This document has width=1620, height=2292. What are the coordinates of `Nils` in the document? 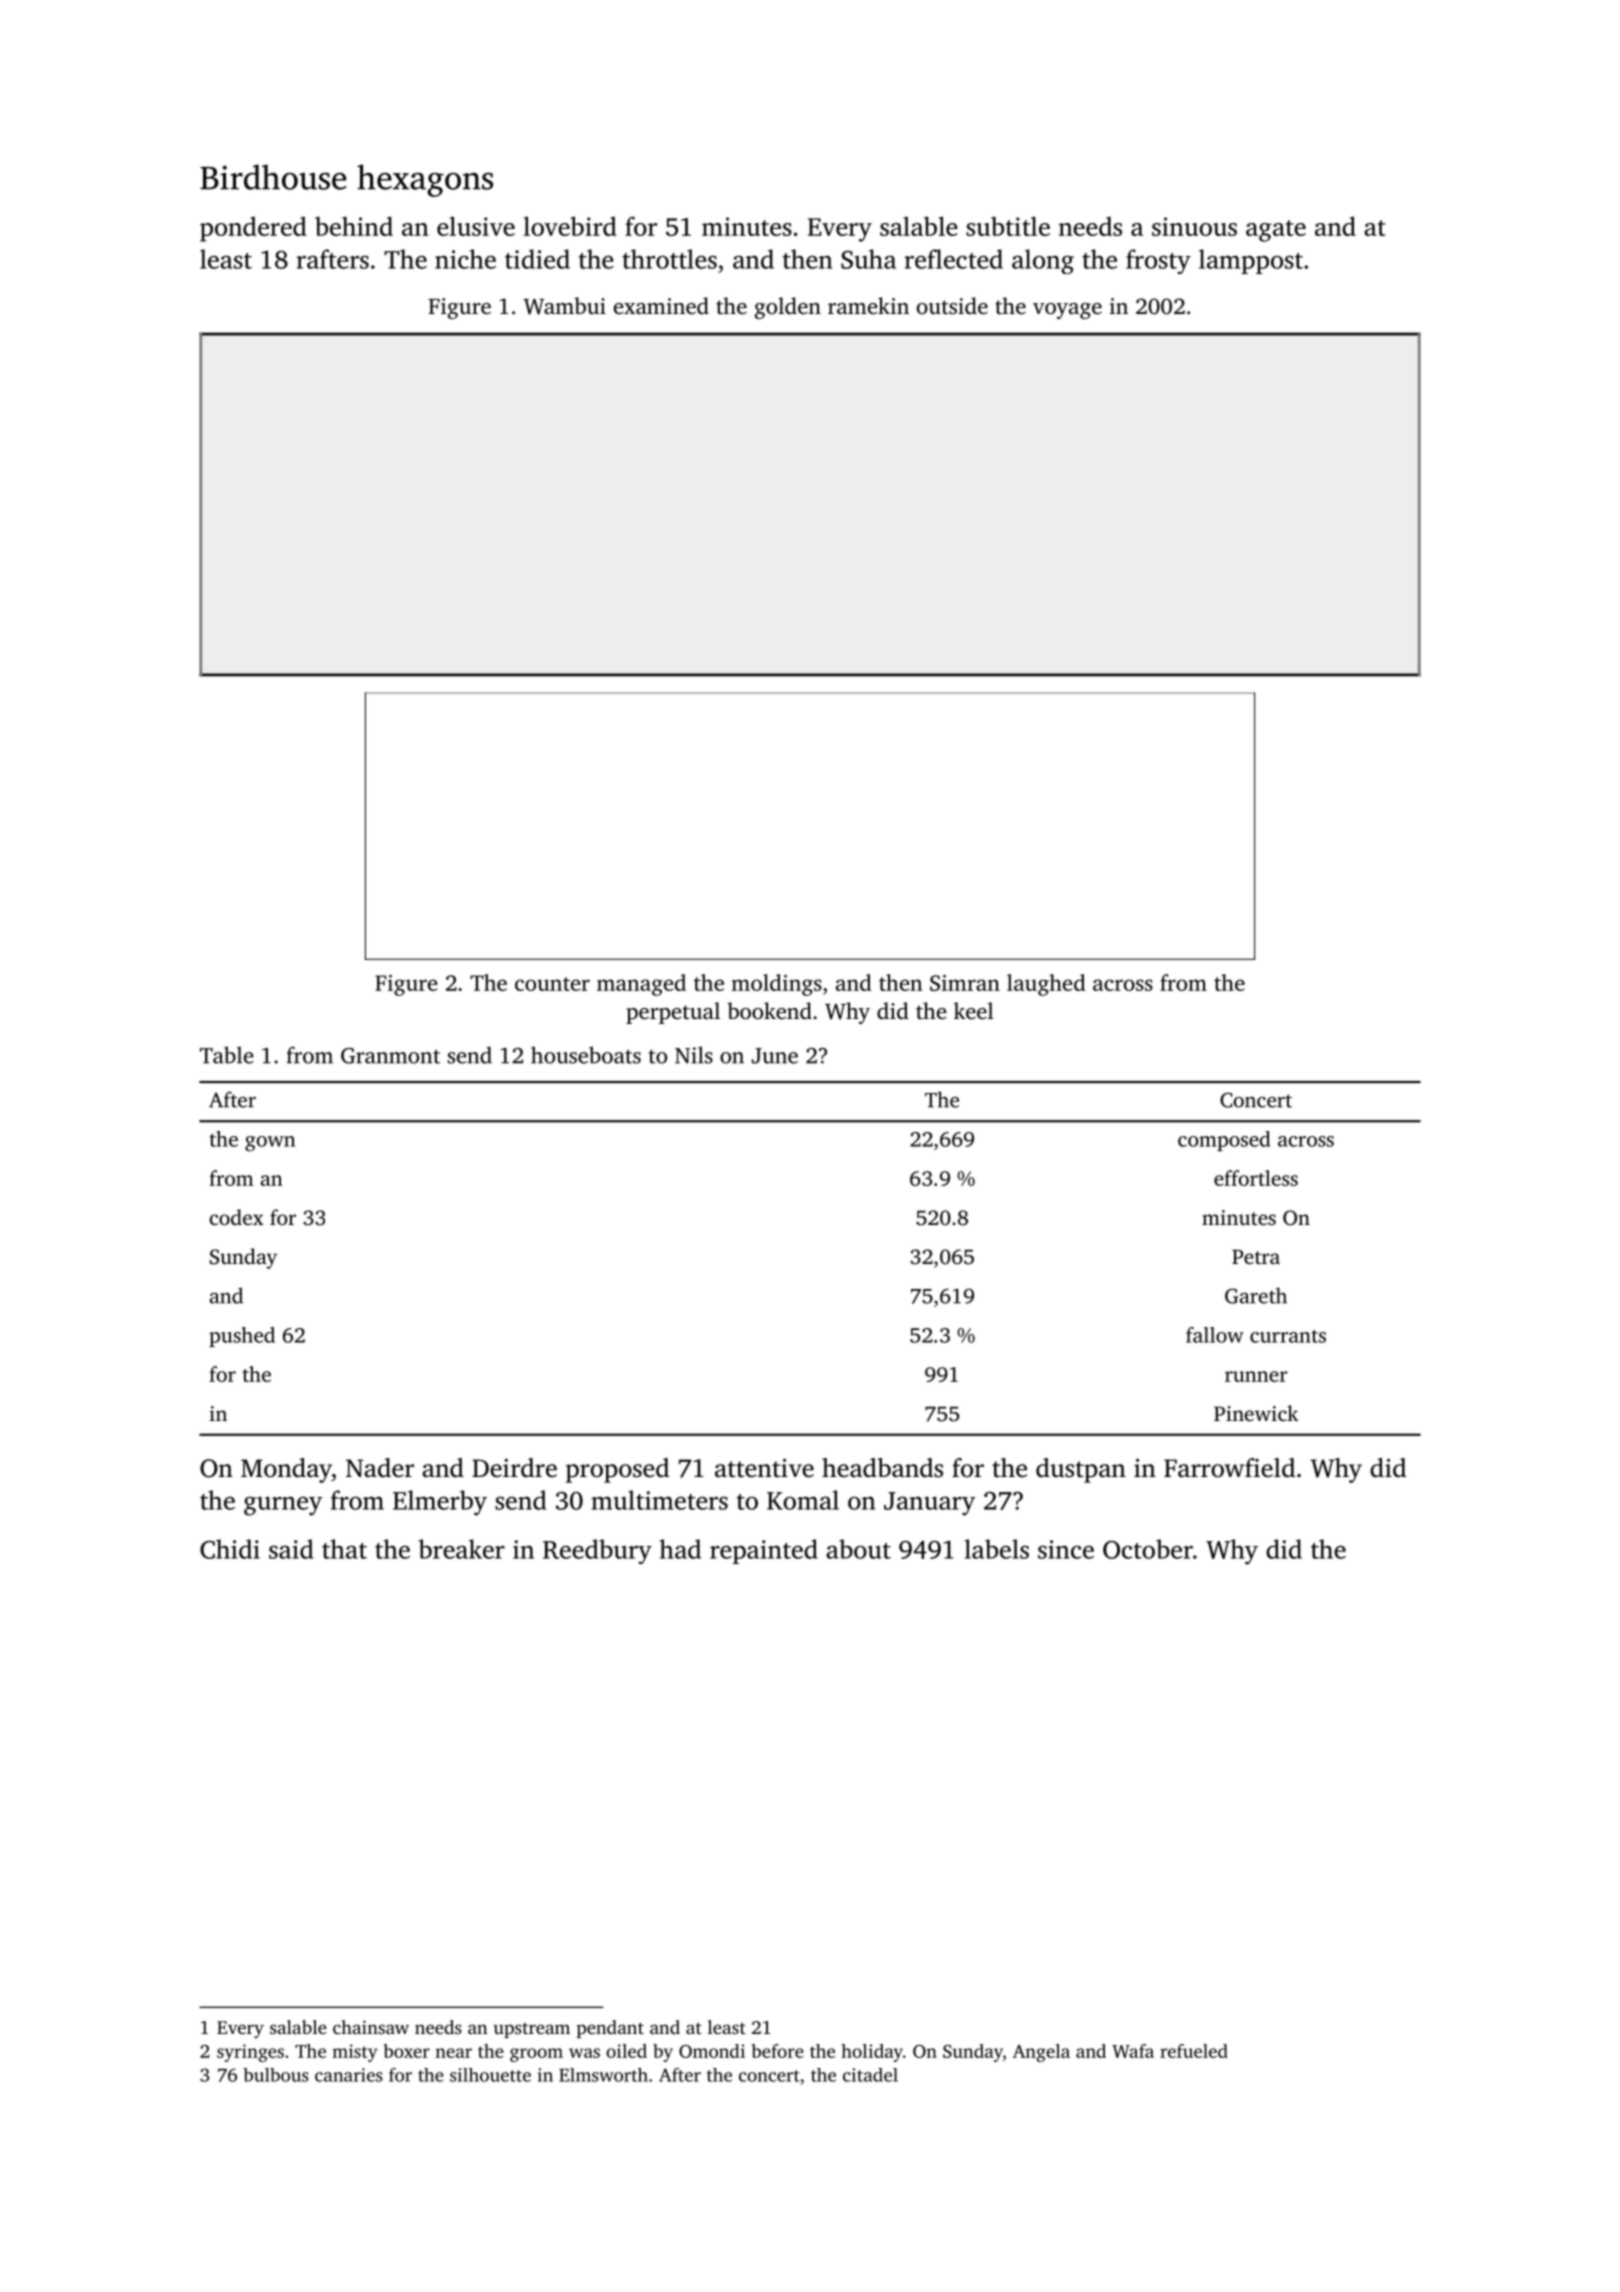 It's located at (694, 1055).
